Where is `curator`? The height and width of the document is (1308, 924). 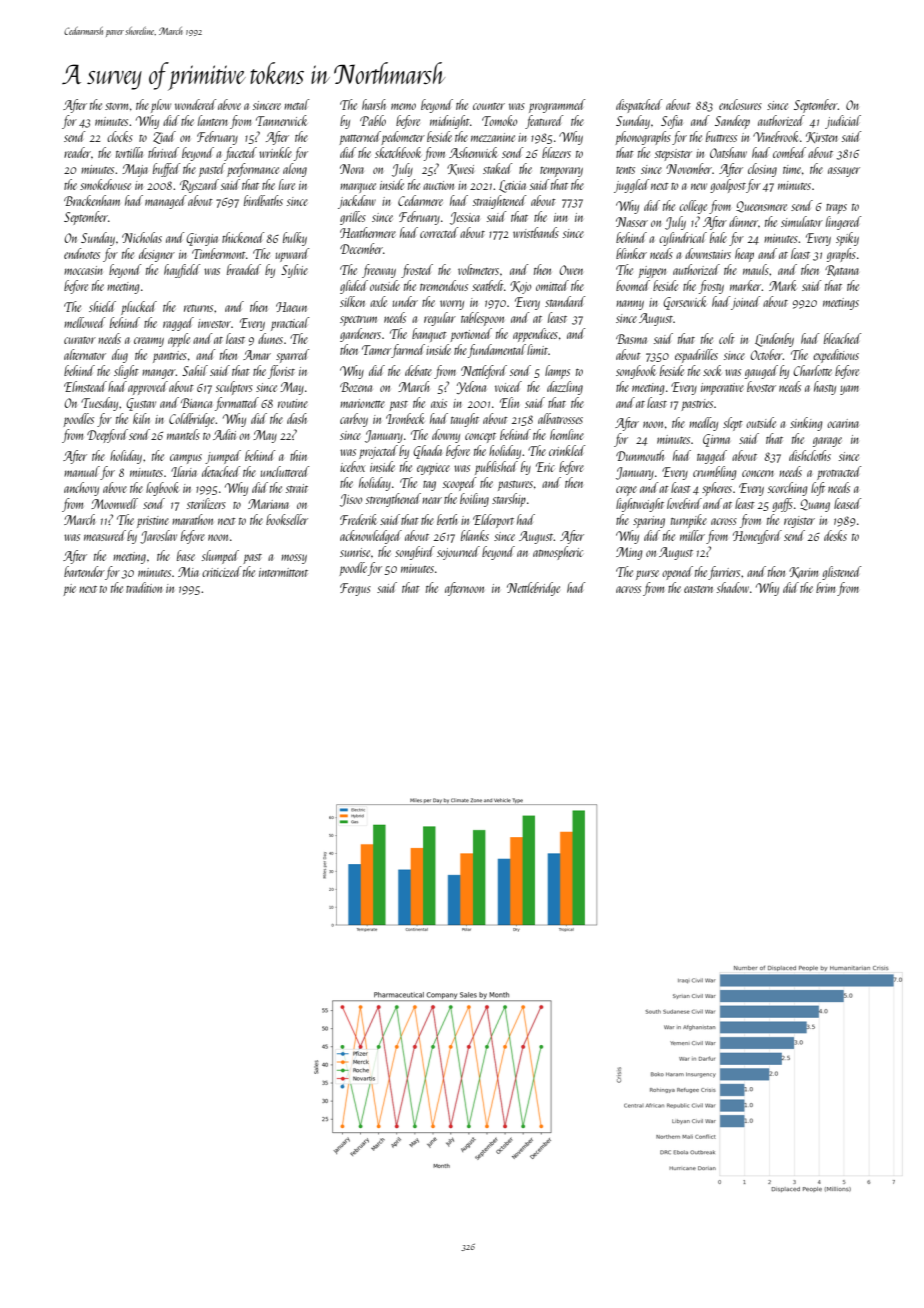
curator is located at coordinates (80, 340).
